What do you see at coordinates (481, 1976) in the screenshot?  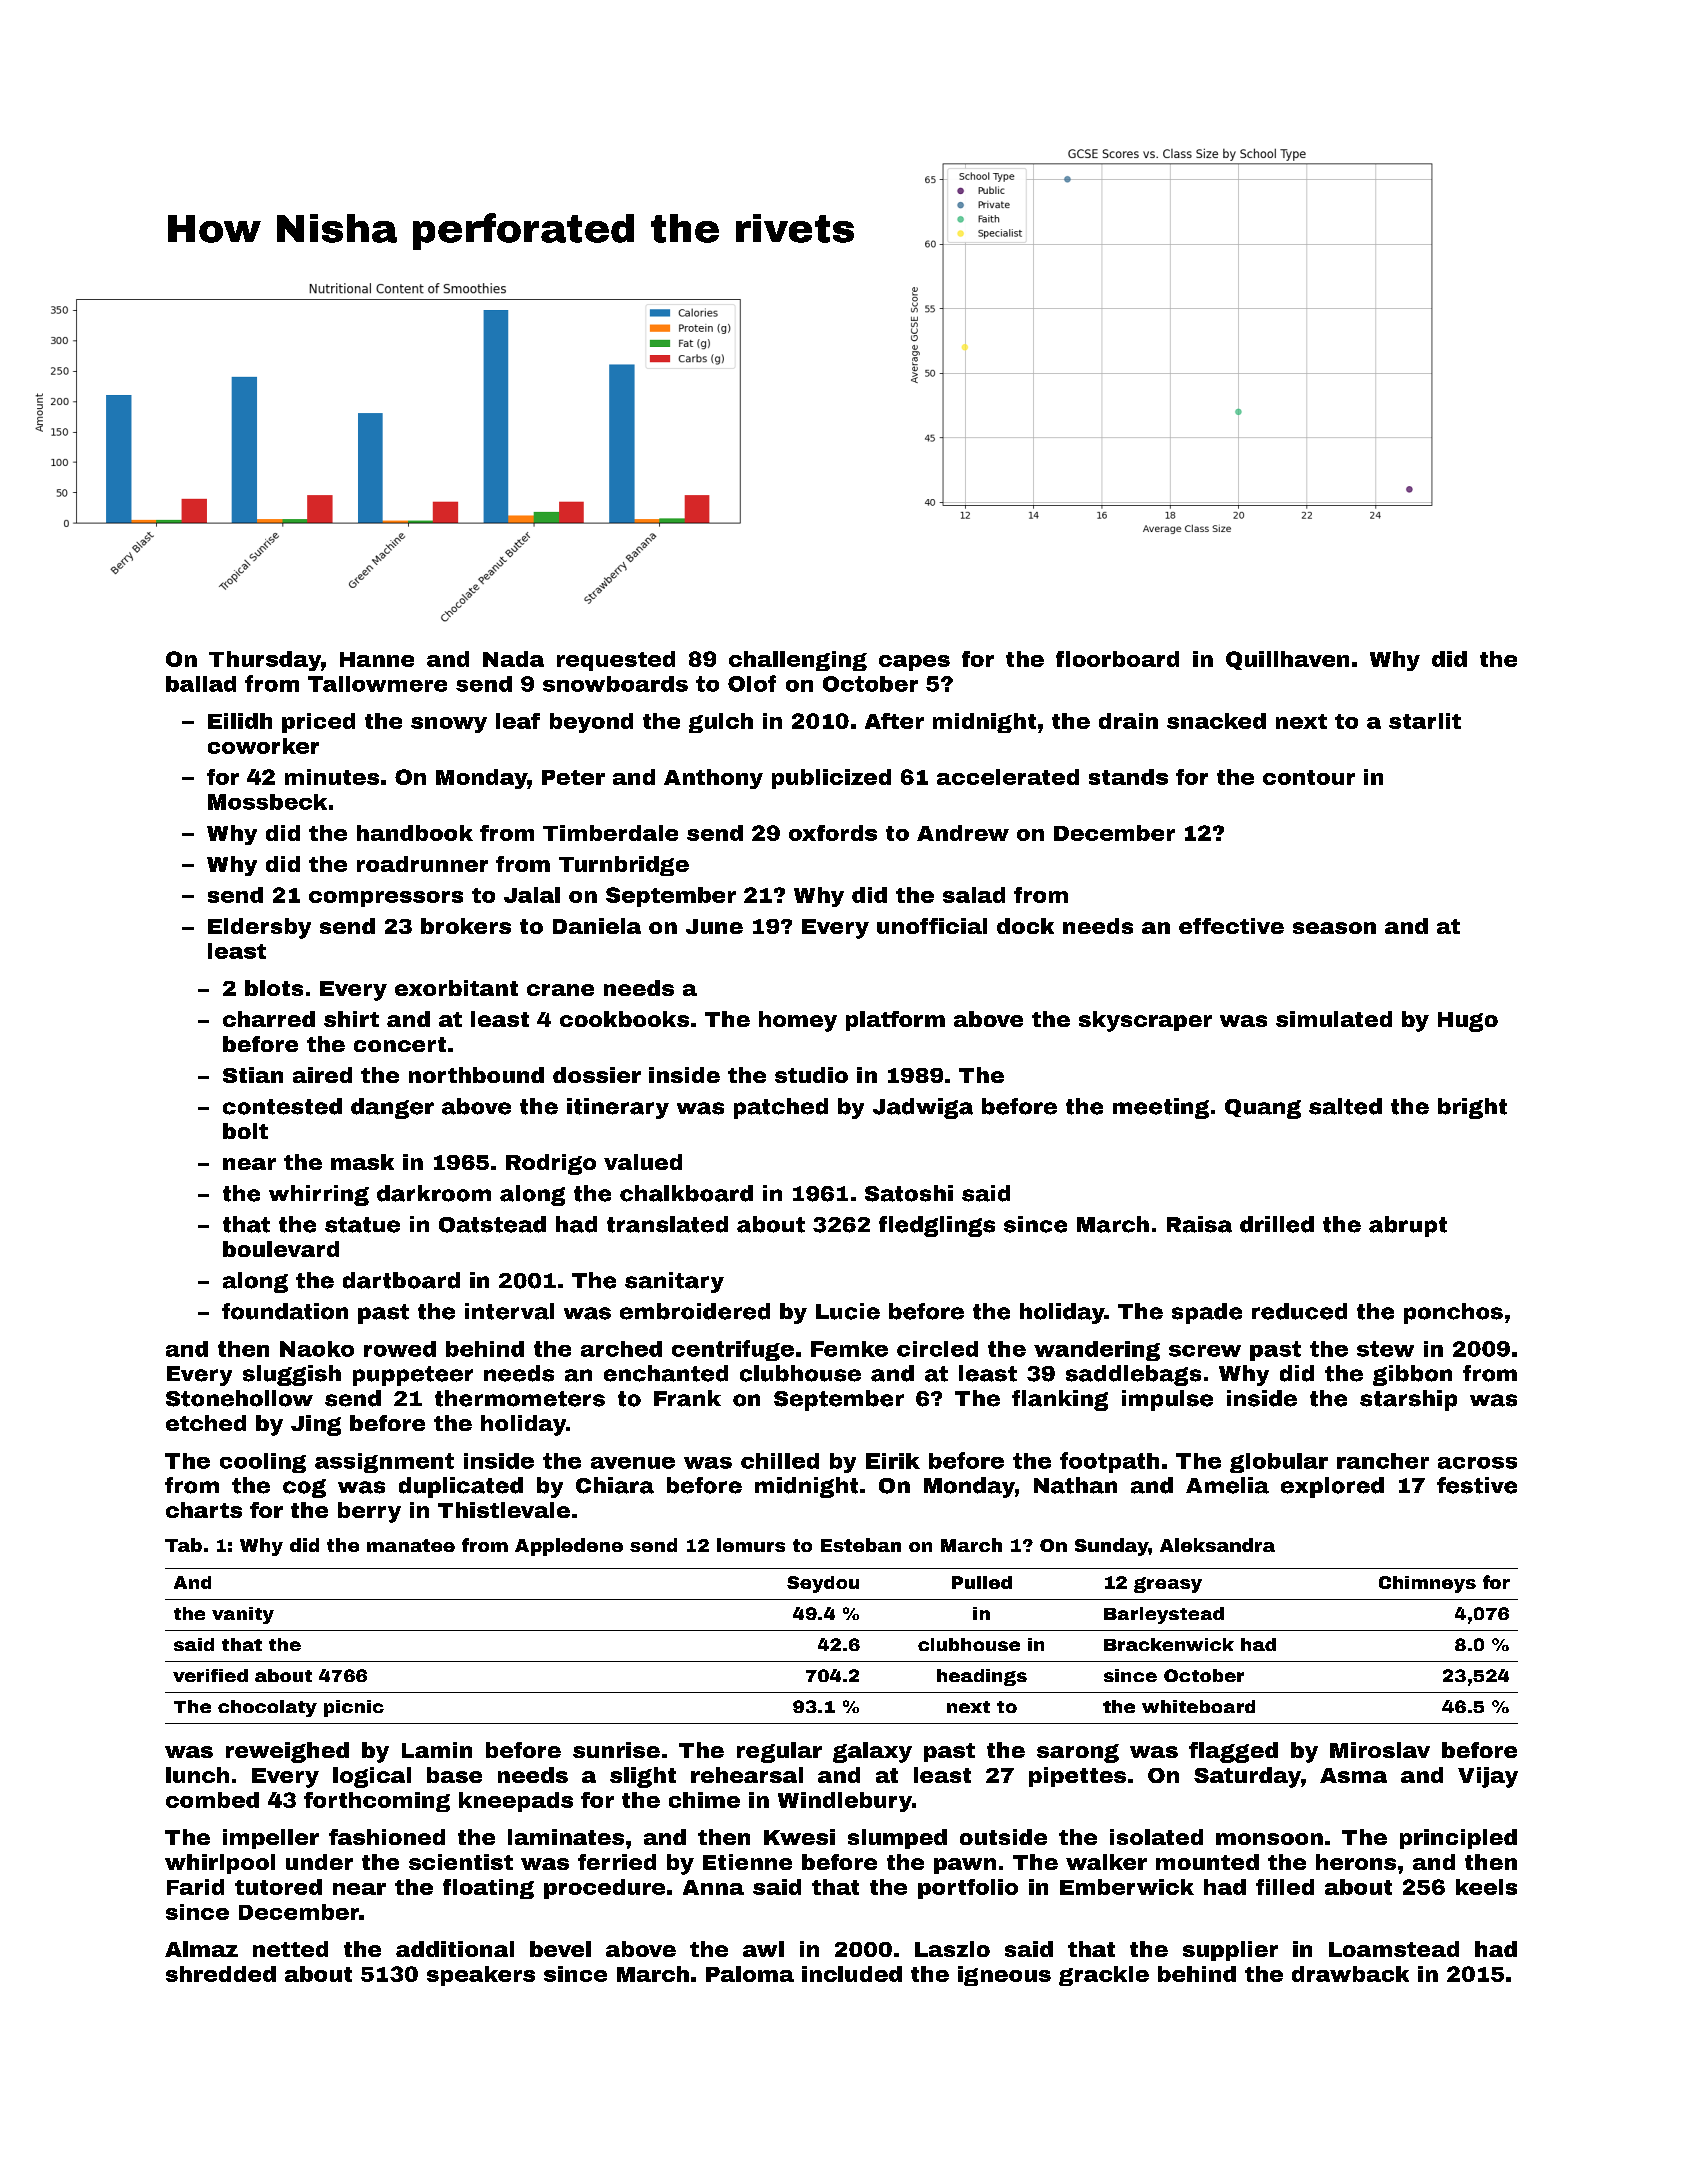 I see `speakers` at bounding box center [481, 1976].
